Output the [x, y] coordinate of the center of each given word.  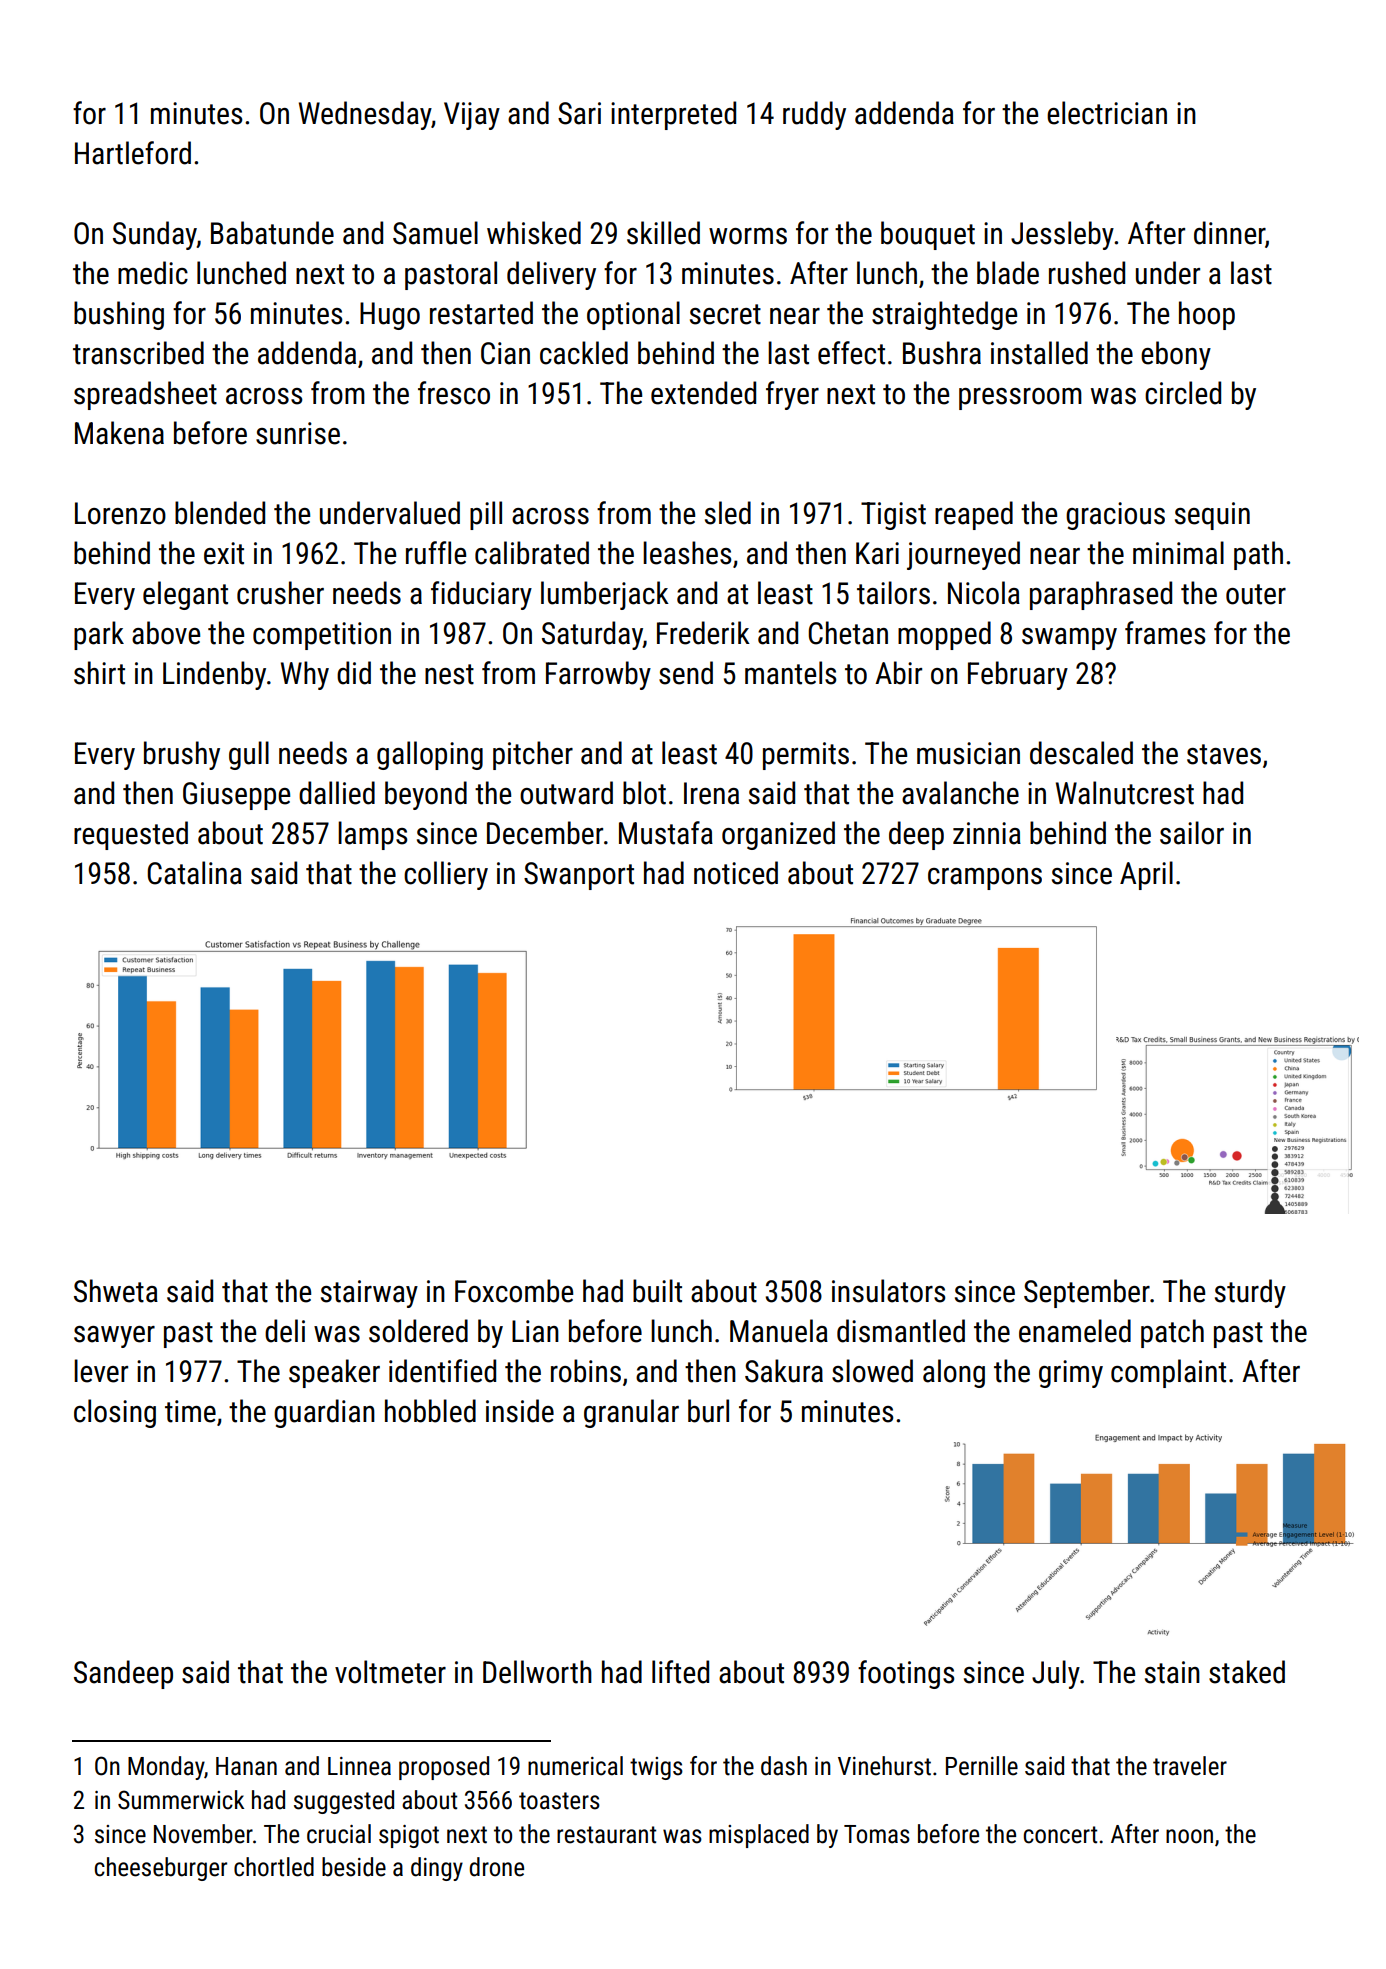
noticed [736, 873]
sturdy [1250, 1293]
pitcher [533, 755]
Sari [579, 113]
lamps [372, 835]
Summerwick [181, 1800]
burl [708, 1411]
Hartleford [133, 153]
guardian [324, 1413]
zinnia [987, 833]
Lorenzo [120, 513]
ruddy [814, 115]
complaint [1168, 1373]
